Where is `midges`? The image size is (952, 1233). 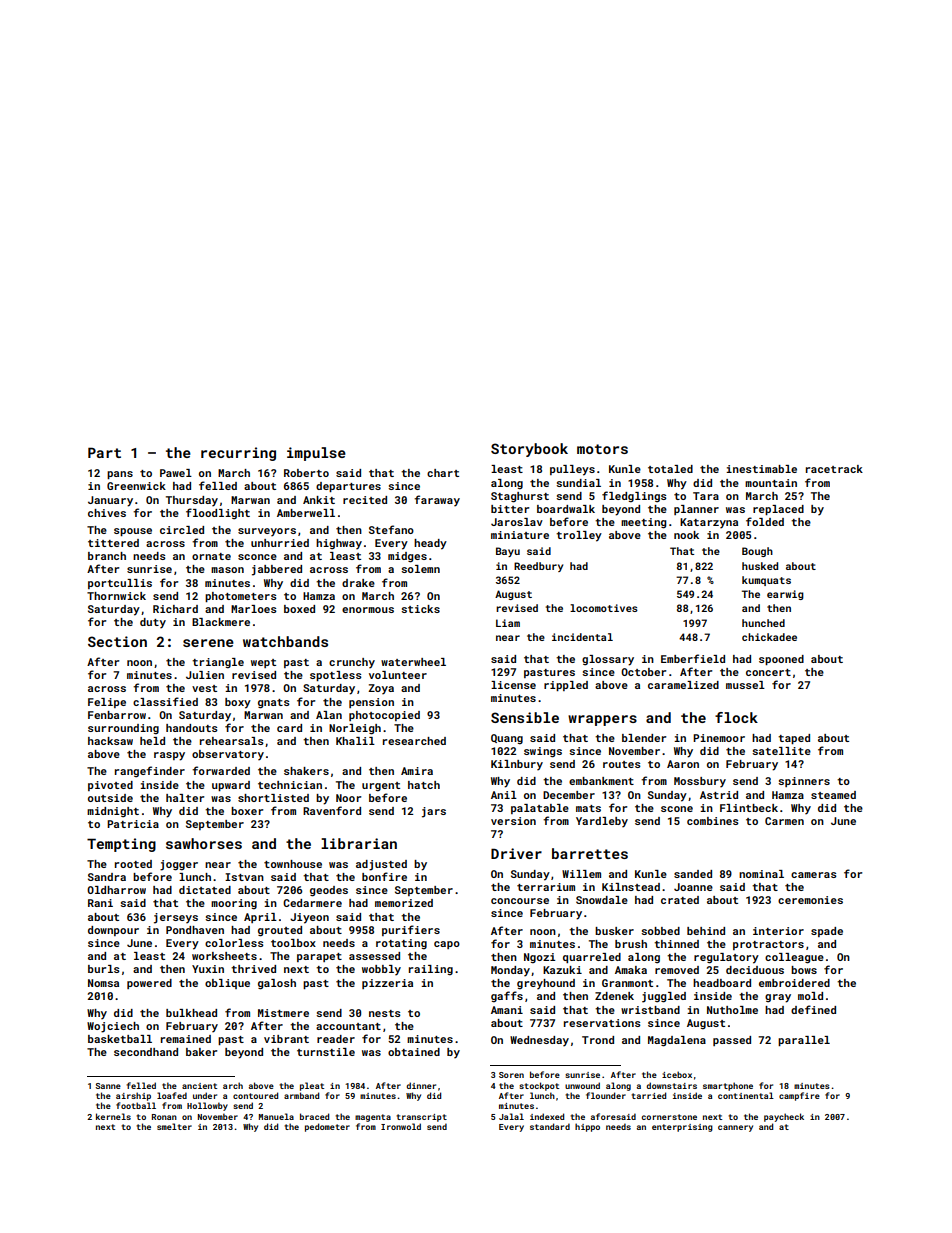 midges is located at coordinates (407, 557).
